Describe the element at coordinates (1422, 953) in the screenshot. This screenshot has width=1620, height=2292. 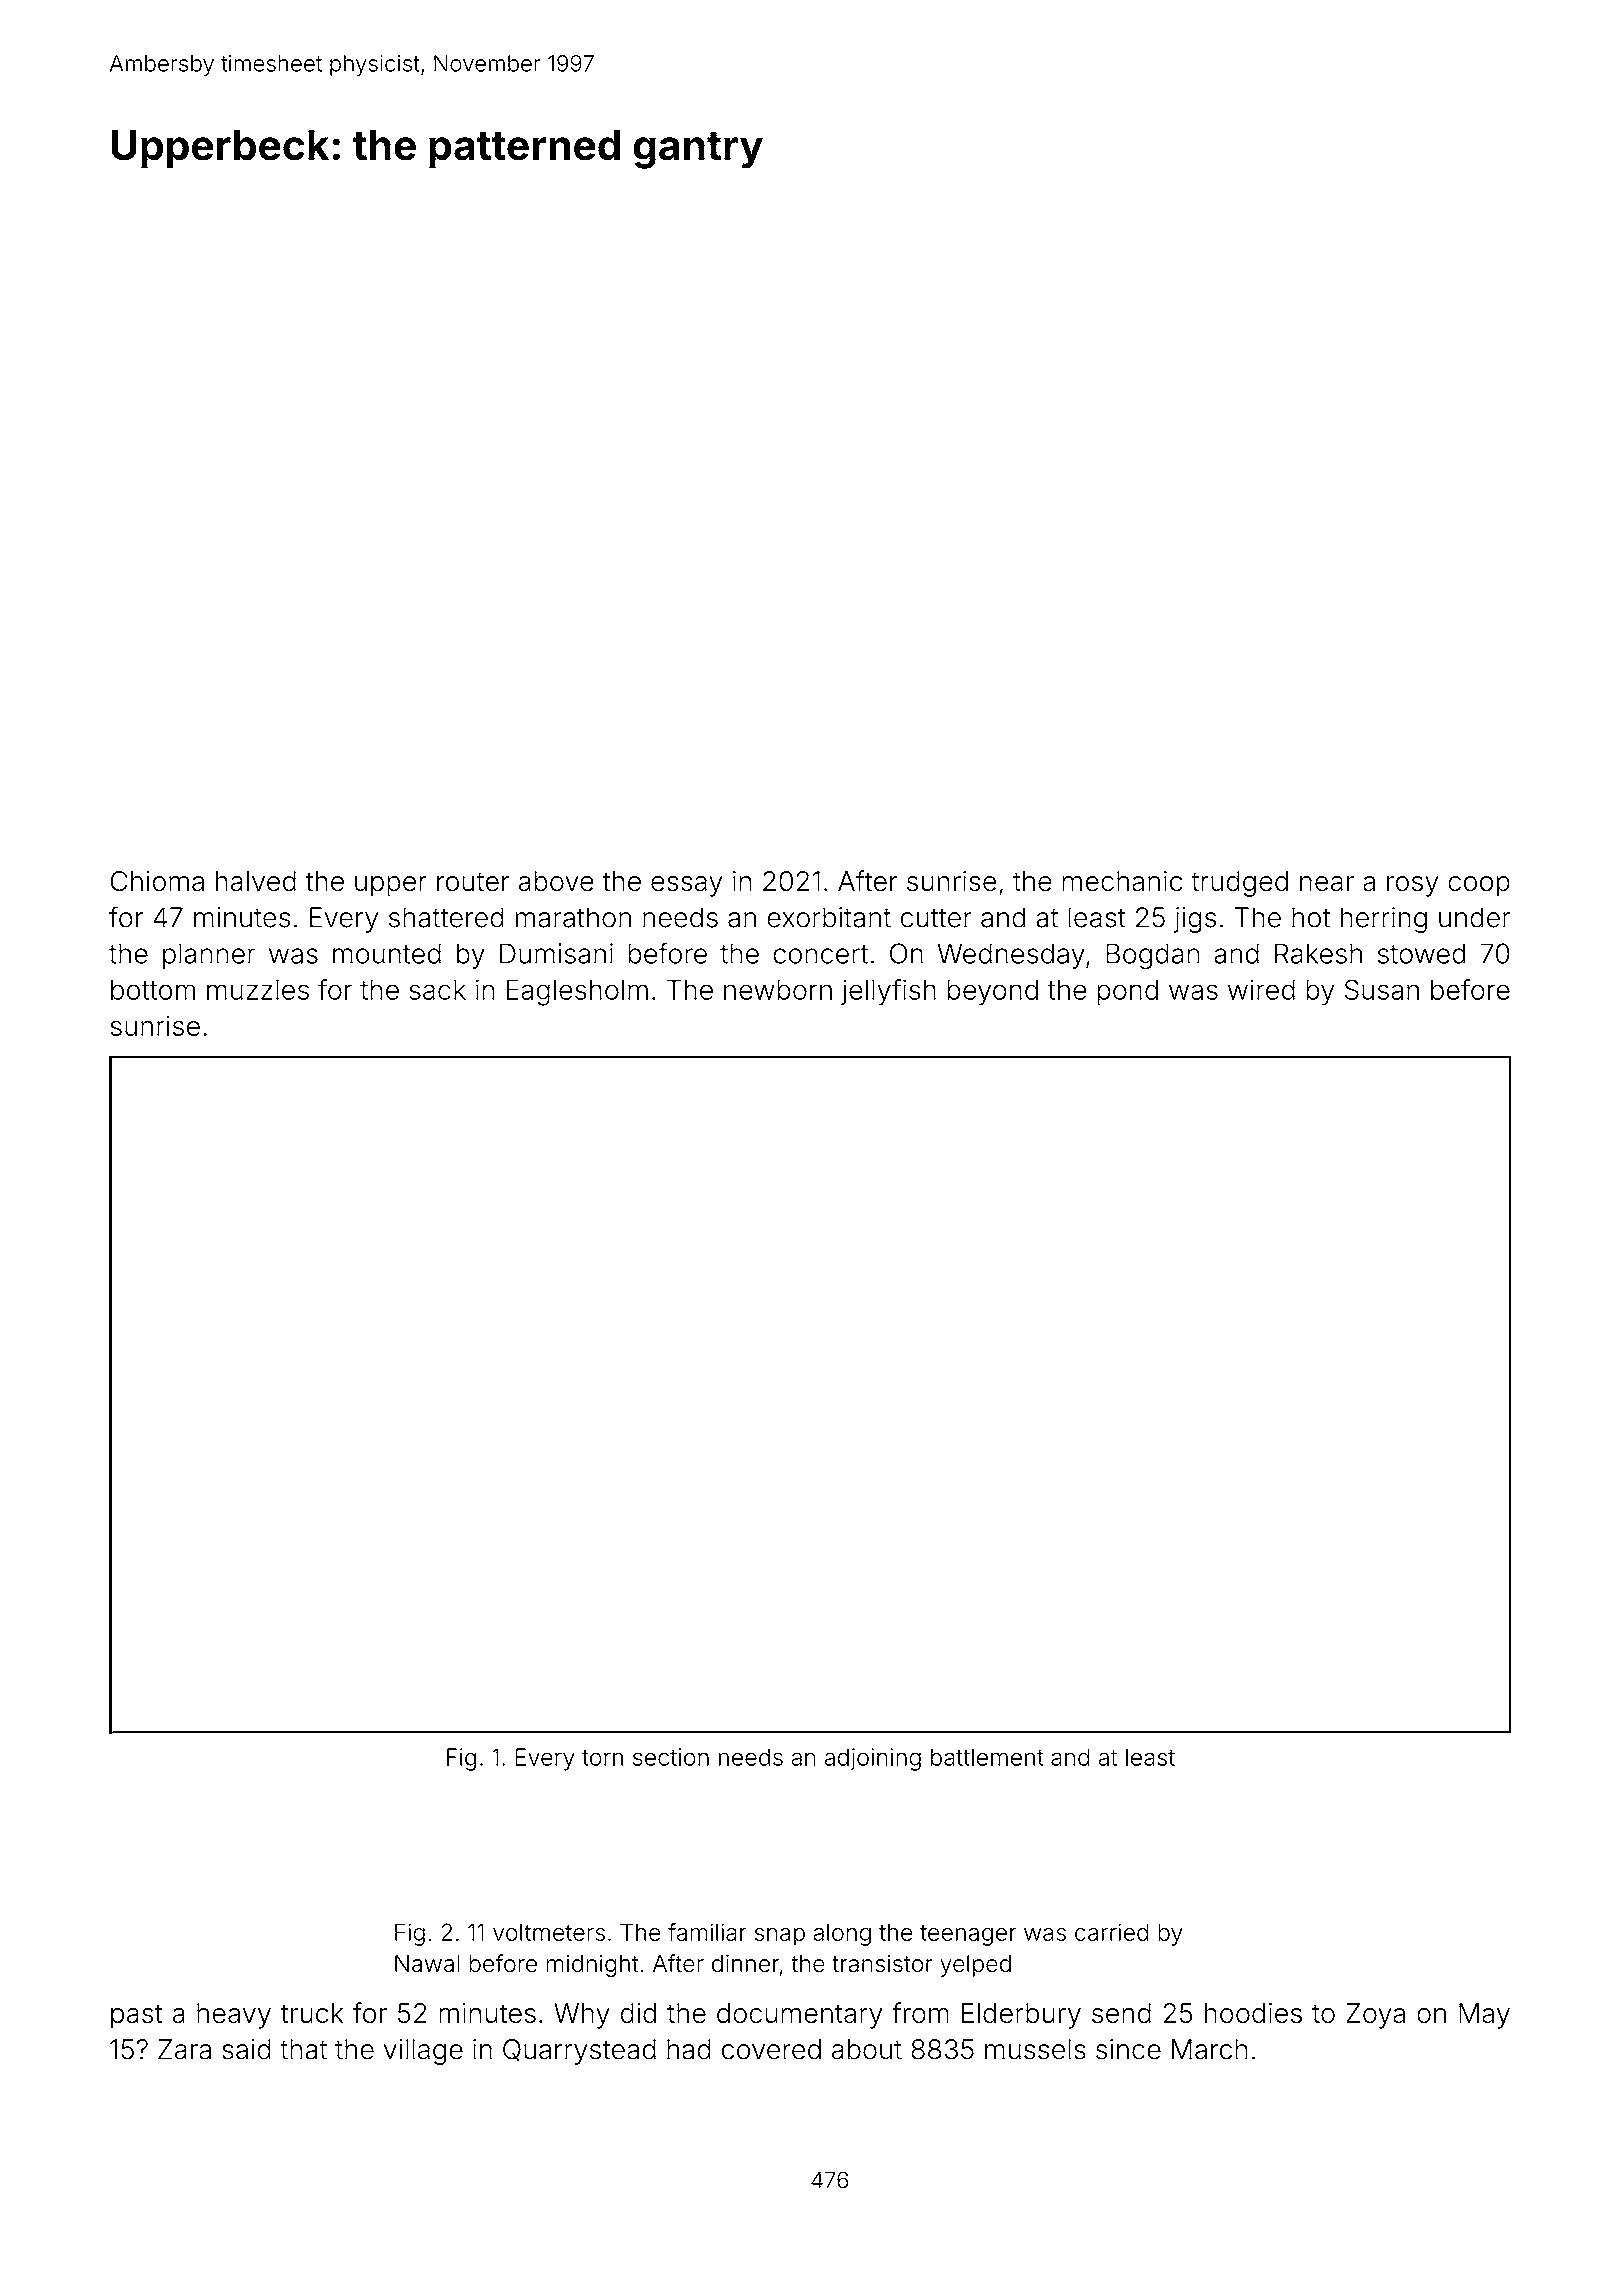
I see `stowed` at that location.
